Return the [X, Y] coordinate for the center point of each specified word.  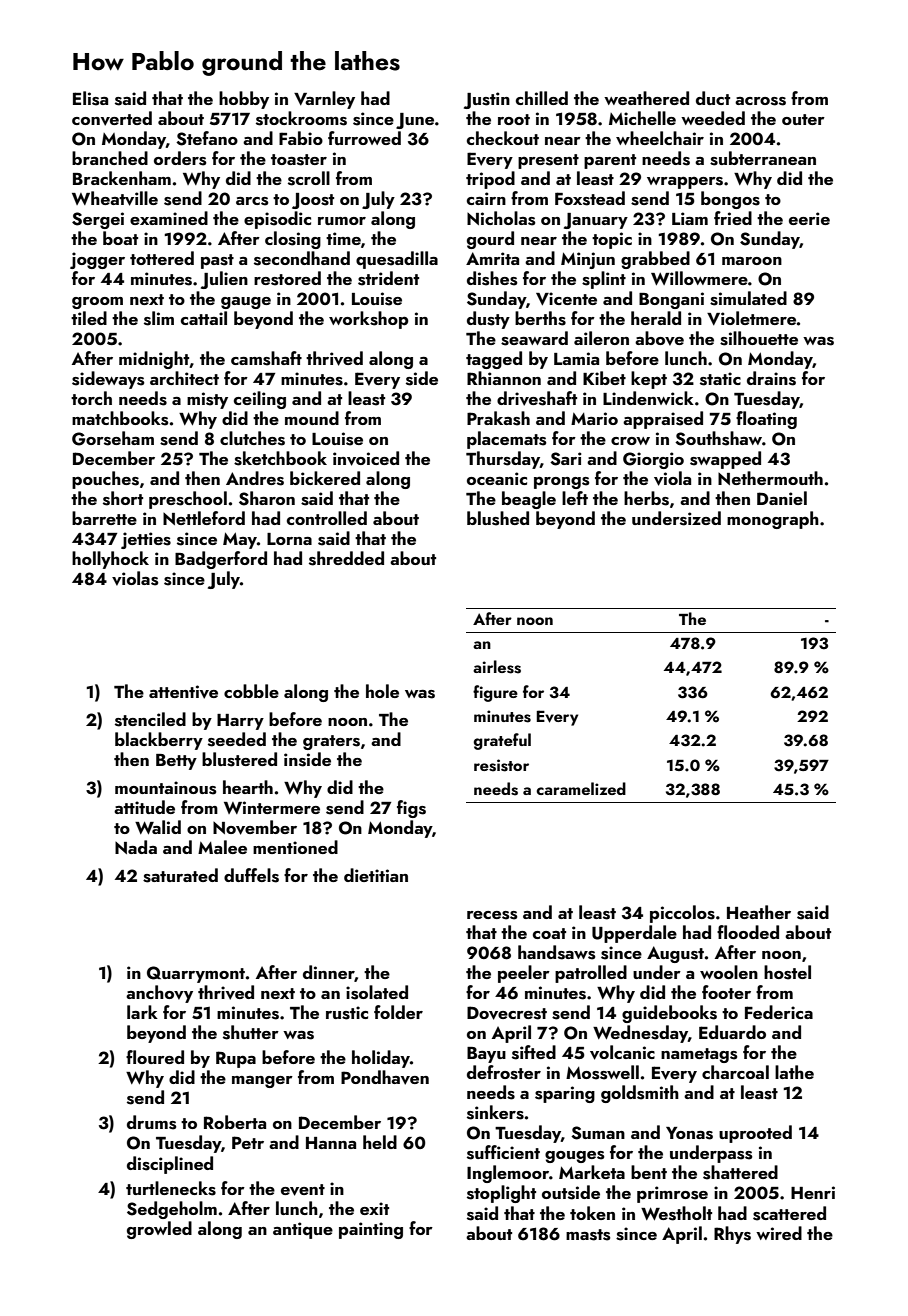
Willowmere [699, 278]
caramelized [581, 788]
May [240, 540]
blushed [498, 518]
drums [151, 1122]
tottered [162, 258]
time [343, 238]
